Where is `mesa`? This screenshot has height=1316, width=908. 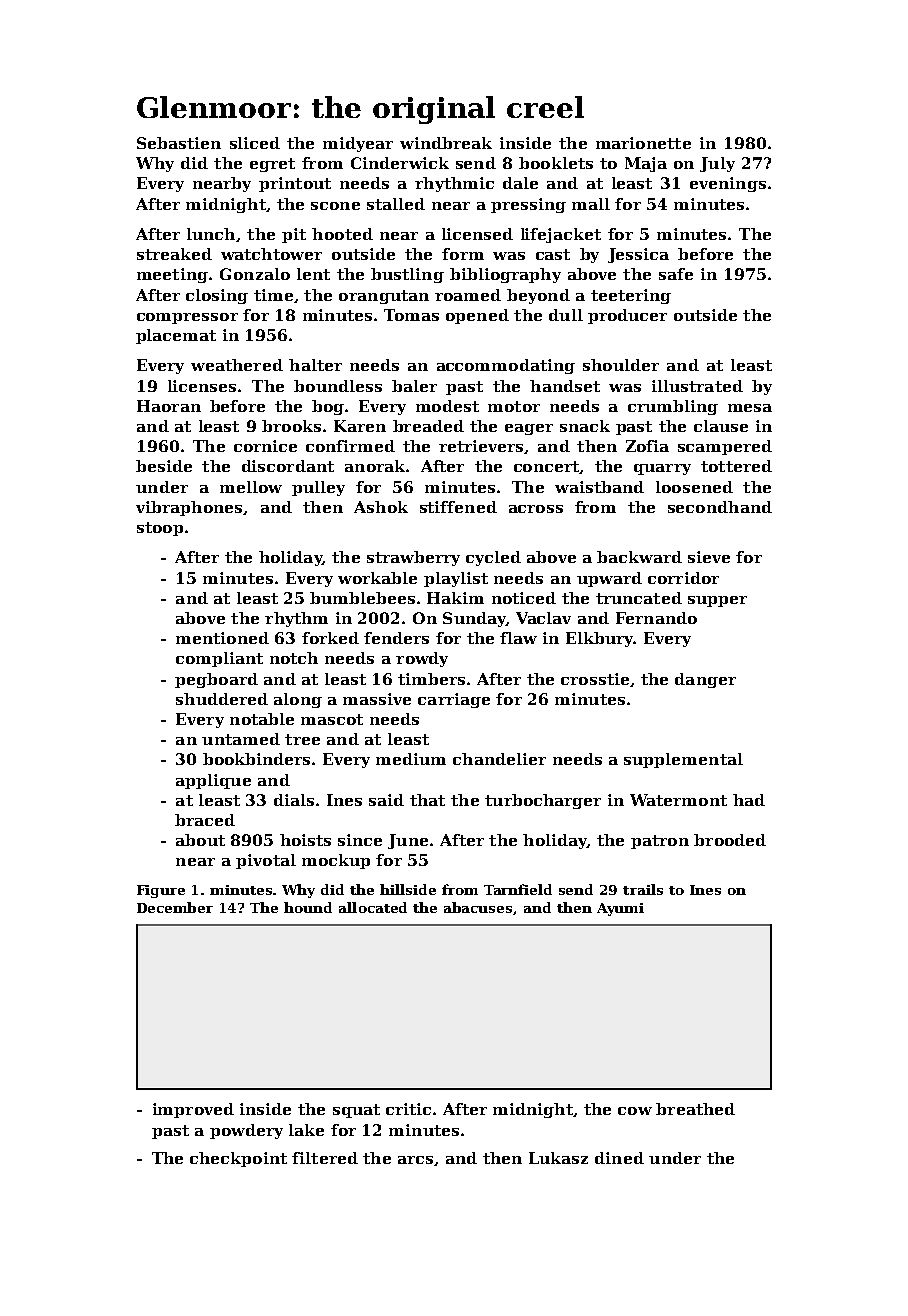
mesa is located at coordinates (750, 408).
